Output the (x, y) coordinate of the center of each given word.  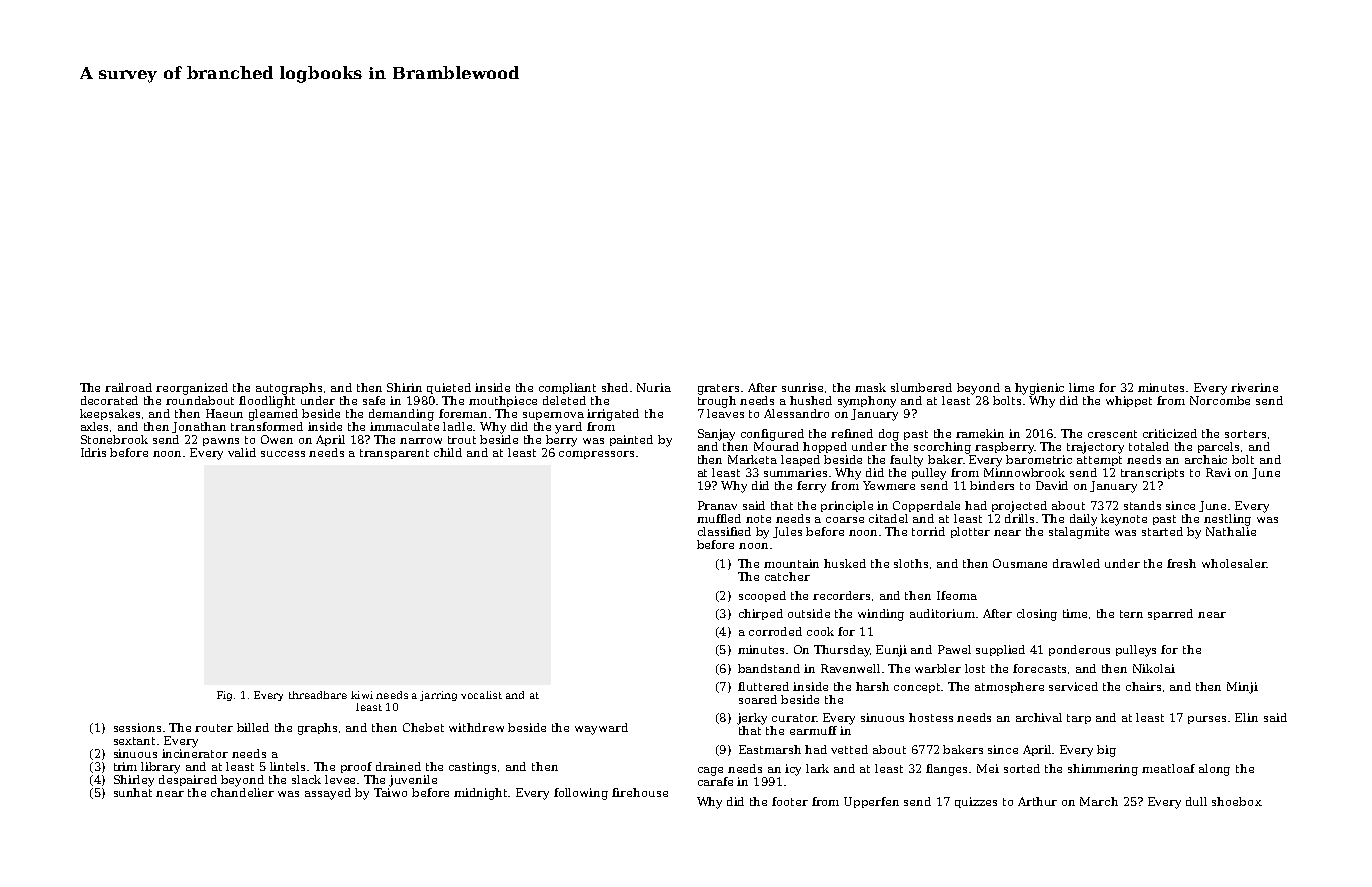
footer (790, 801)
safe (374, 400)
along (1214, 770)
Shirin (404, 387)
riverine (1254, 387)
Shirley (134, 781)
